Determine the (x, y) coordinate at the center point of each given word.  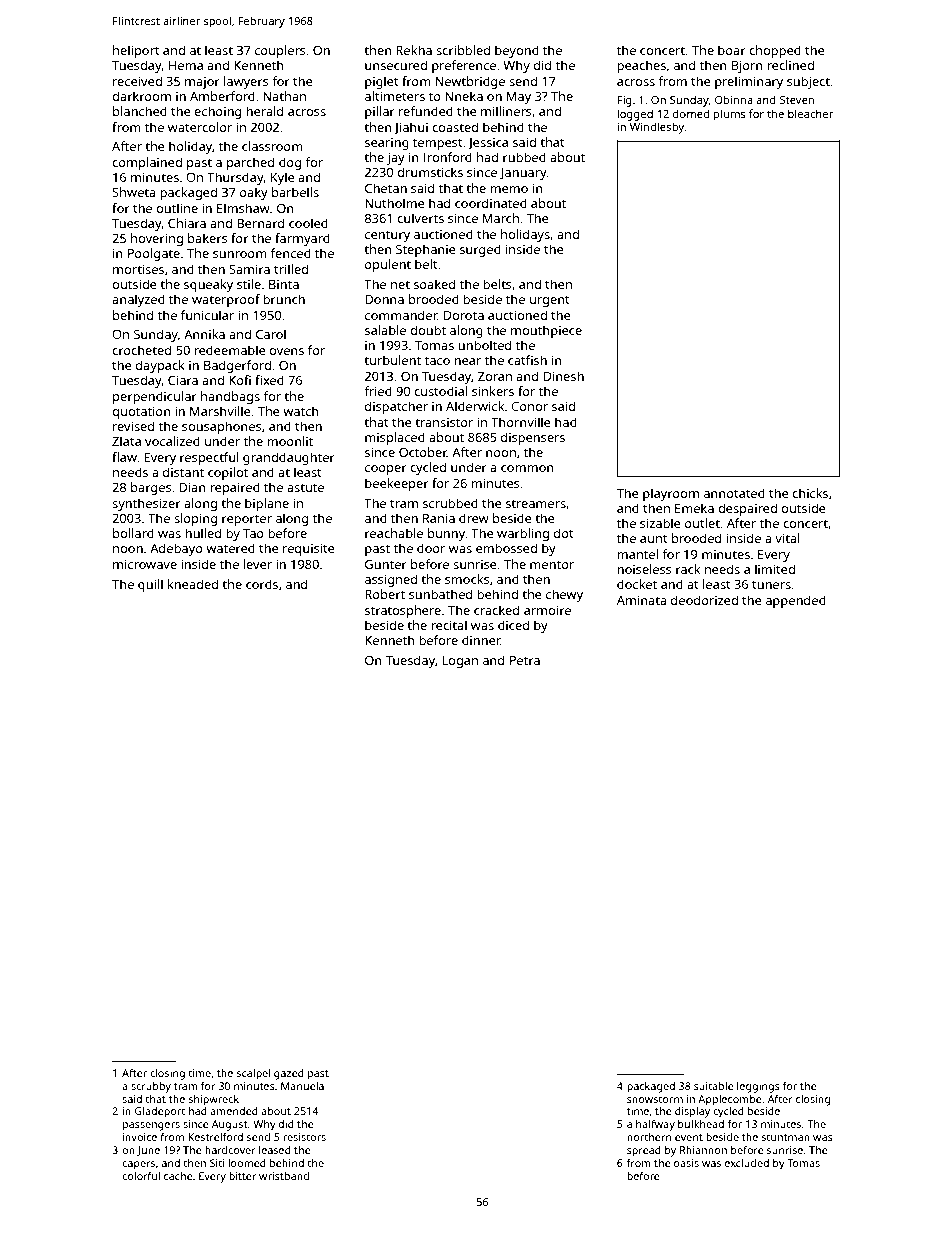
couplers (280, 51)
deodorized (704, 600)
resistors (304, 1137)
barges (151, 488)
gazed (289, 1074)
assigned (391, 580)
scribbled (463, 50)
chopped (775, 51)
